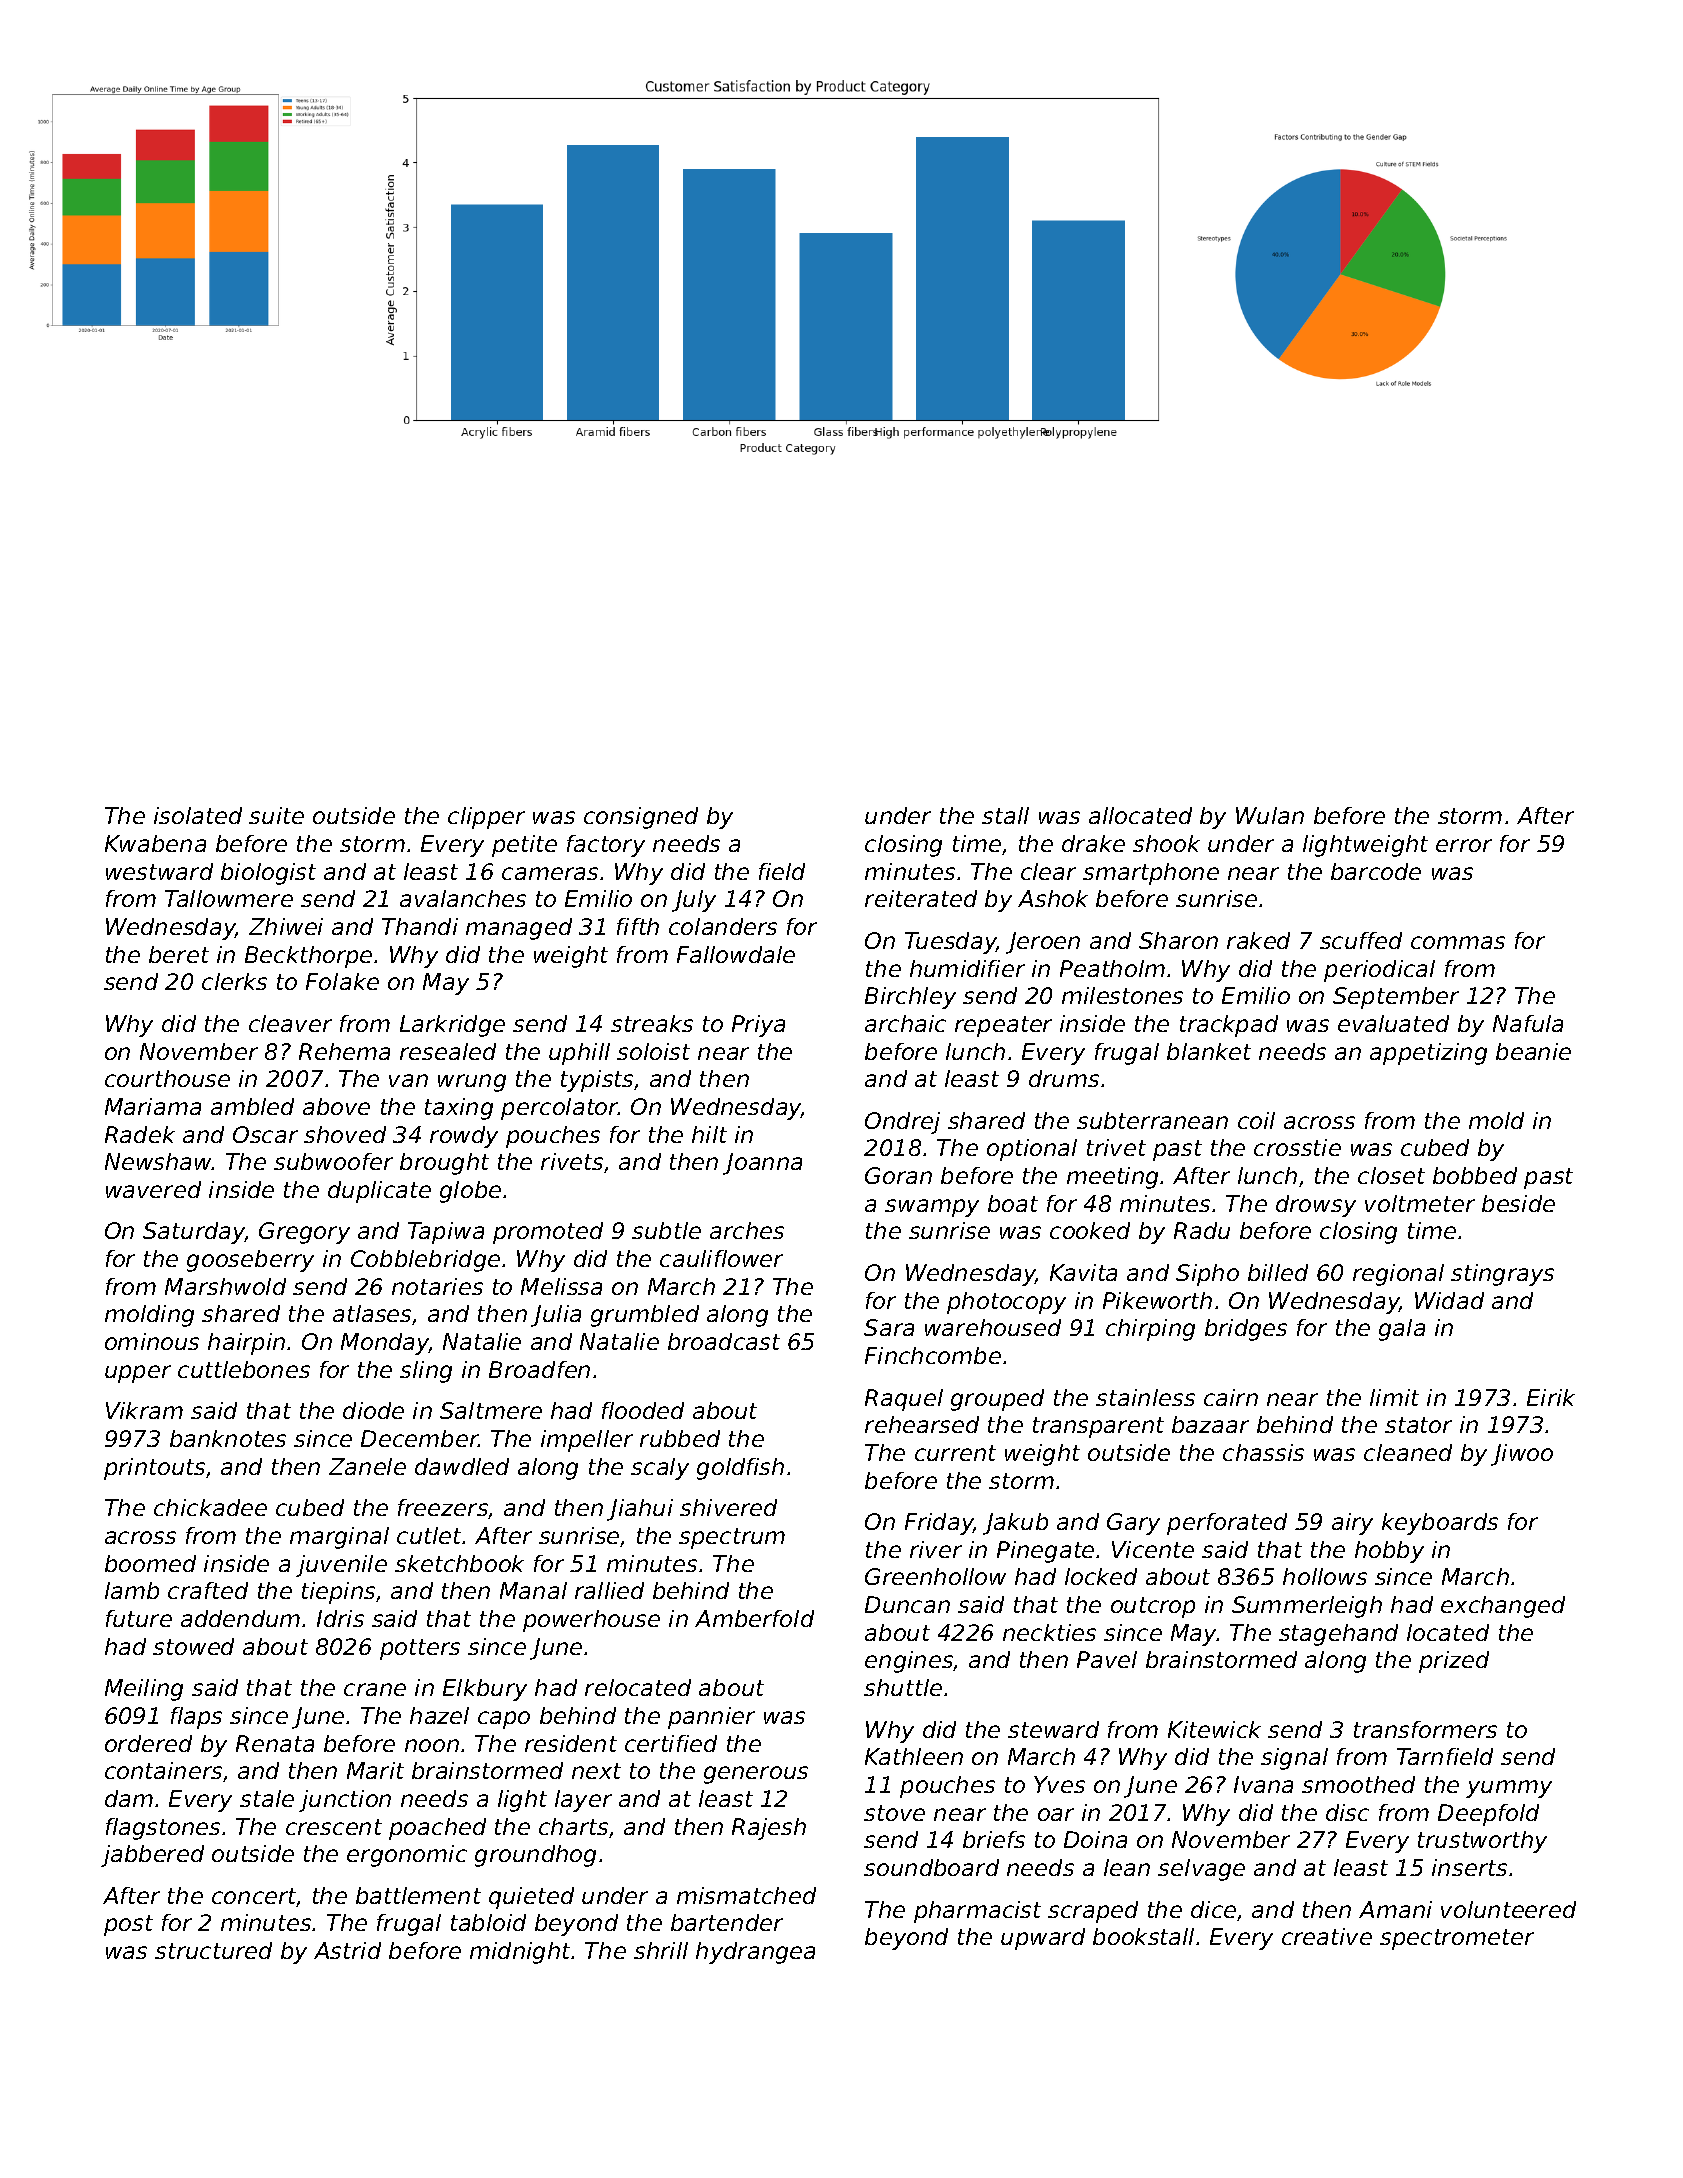  I want to click on drake, so click(1093, 843).
